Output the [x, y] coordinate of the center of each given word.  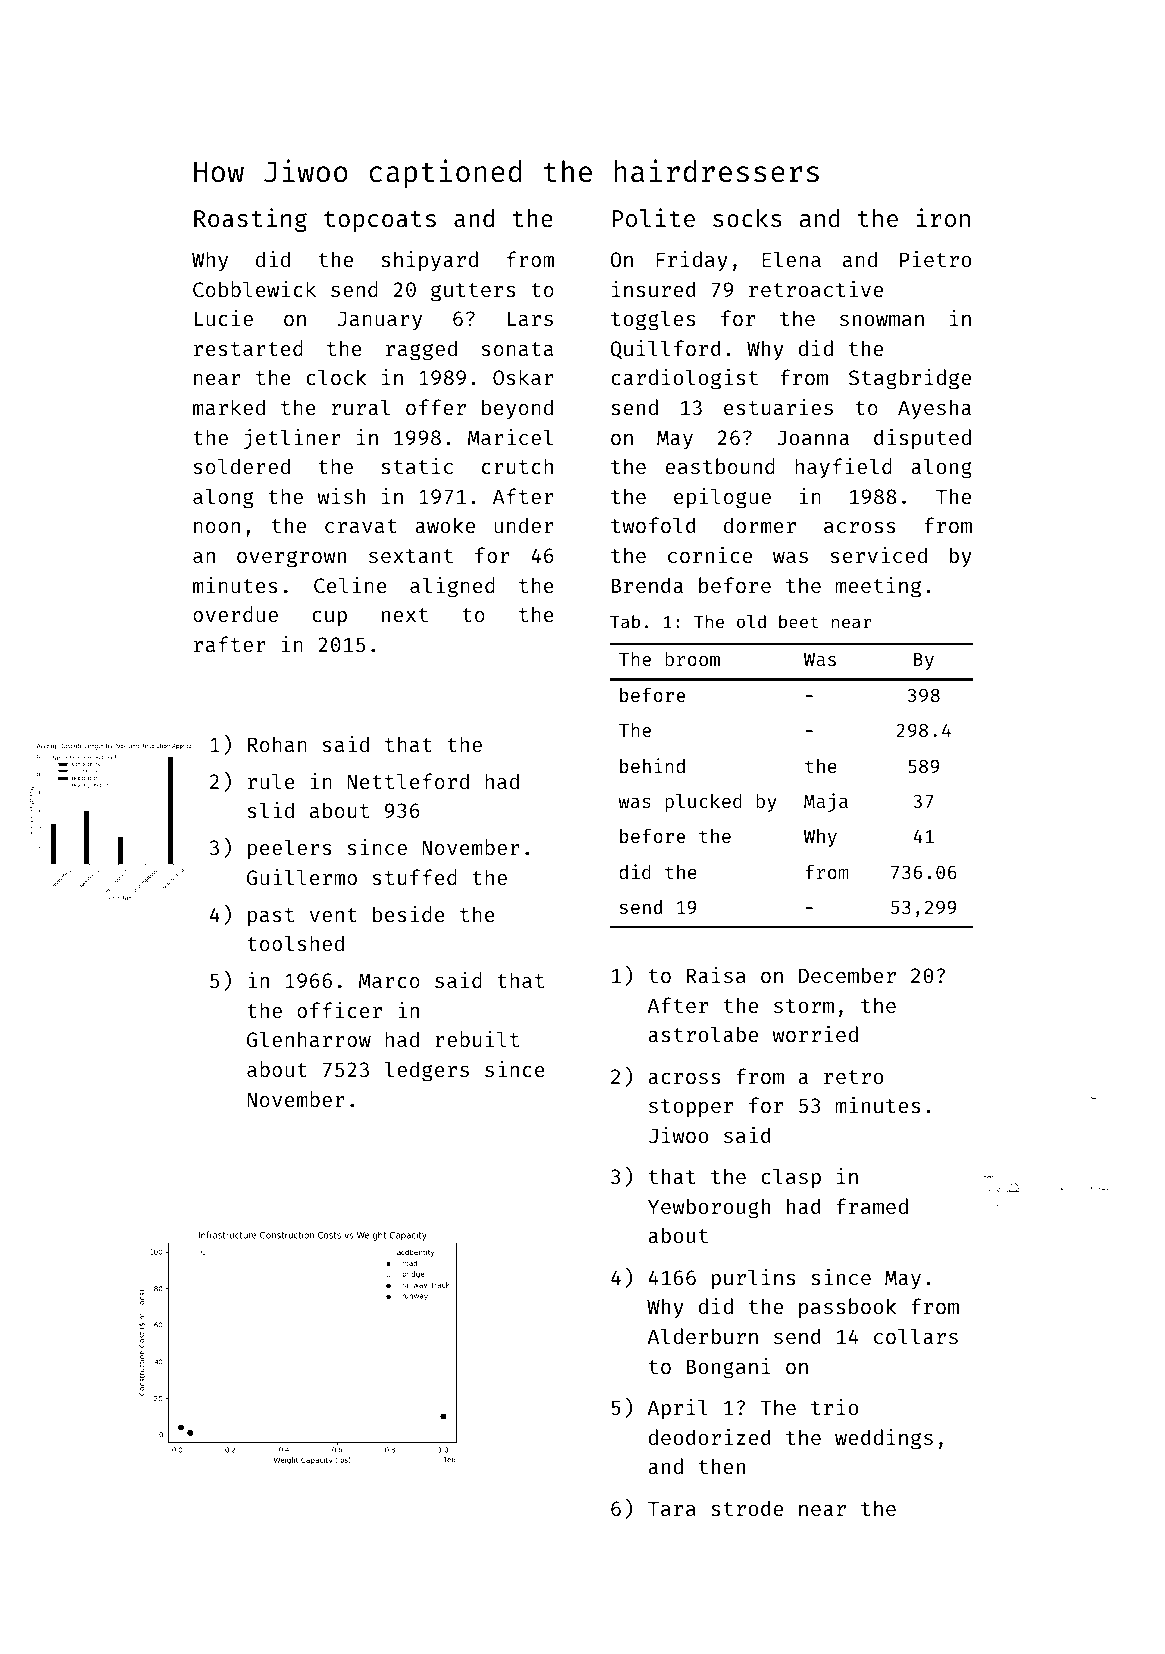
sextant [411, 556]
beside [409, 914]
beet [798, 621]
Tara [672, 1508]
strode [747, 1508]
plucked [703, 803]
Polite [653, 217]
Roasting [250, 220]
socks [747, 218]
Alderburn [703, 1336]
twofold [653, 525]
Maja [826, 802]
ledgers [426, 1071]
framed [872, 1206]
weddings [884, 1439]
